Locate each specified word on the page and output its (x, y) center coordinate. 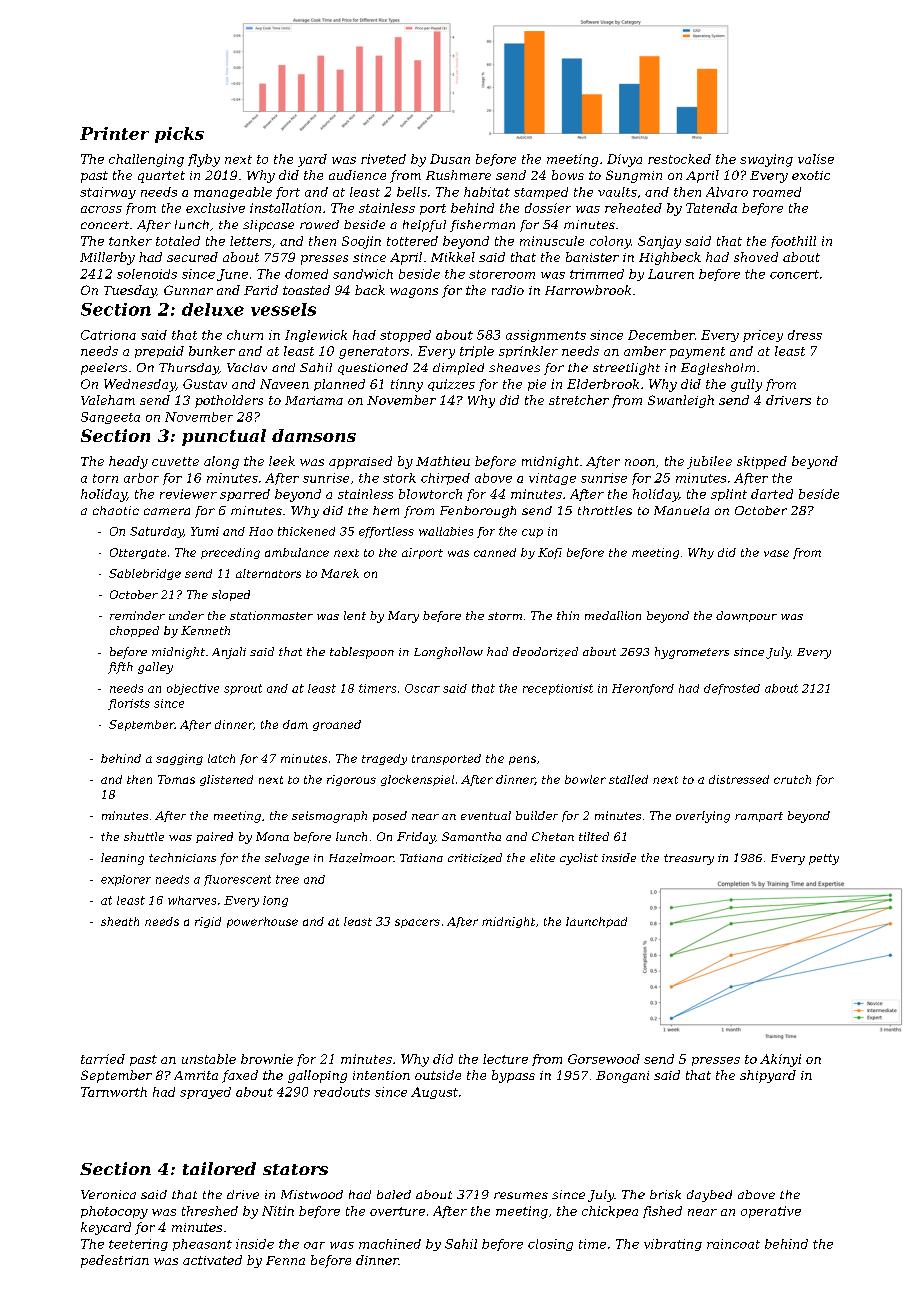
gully (746, 385)
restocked (679, 159)
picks (179, 135)
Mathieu (443, 461)
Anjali (229, 653)
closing (550, 1245)
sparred (245, 495)
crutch (792, 779)
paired (214, 837)
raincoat (733, 1244)
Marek (340, 573)
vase (776, 553)
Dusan (450, 159)
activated (212, 1260)
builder (537, 815)
